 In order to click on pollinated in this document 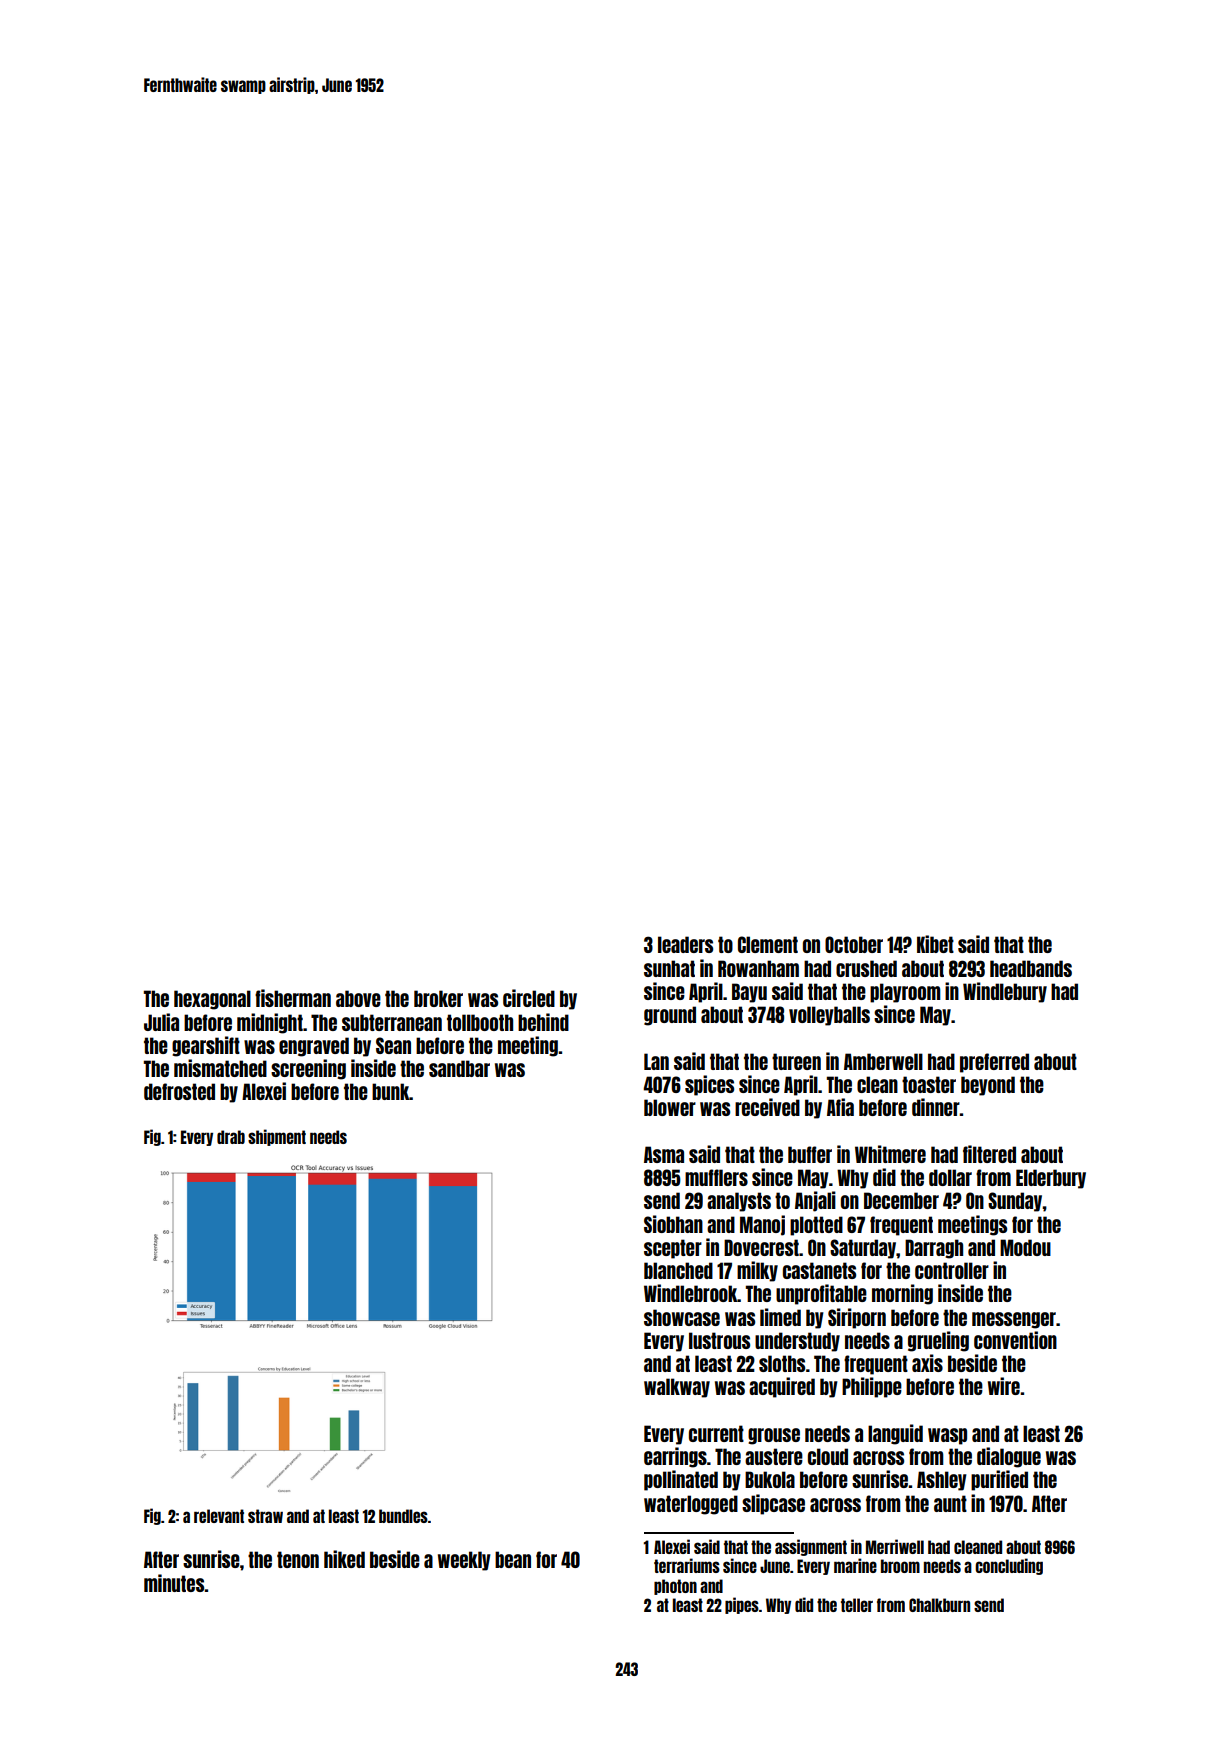, I will do `click(681, 1480)`.
